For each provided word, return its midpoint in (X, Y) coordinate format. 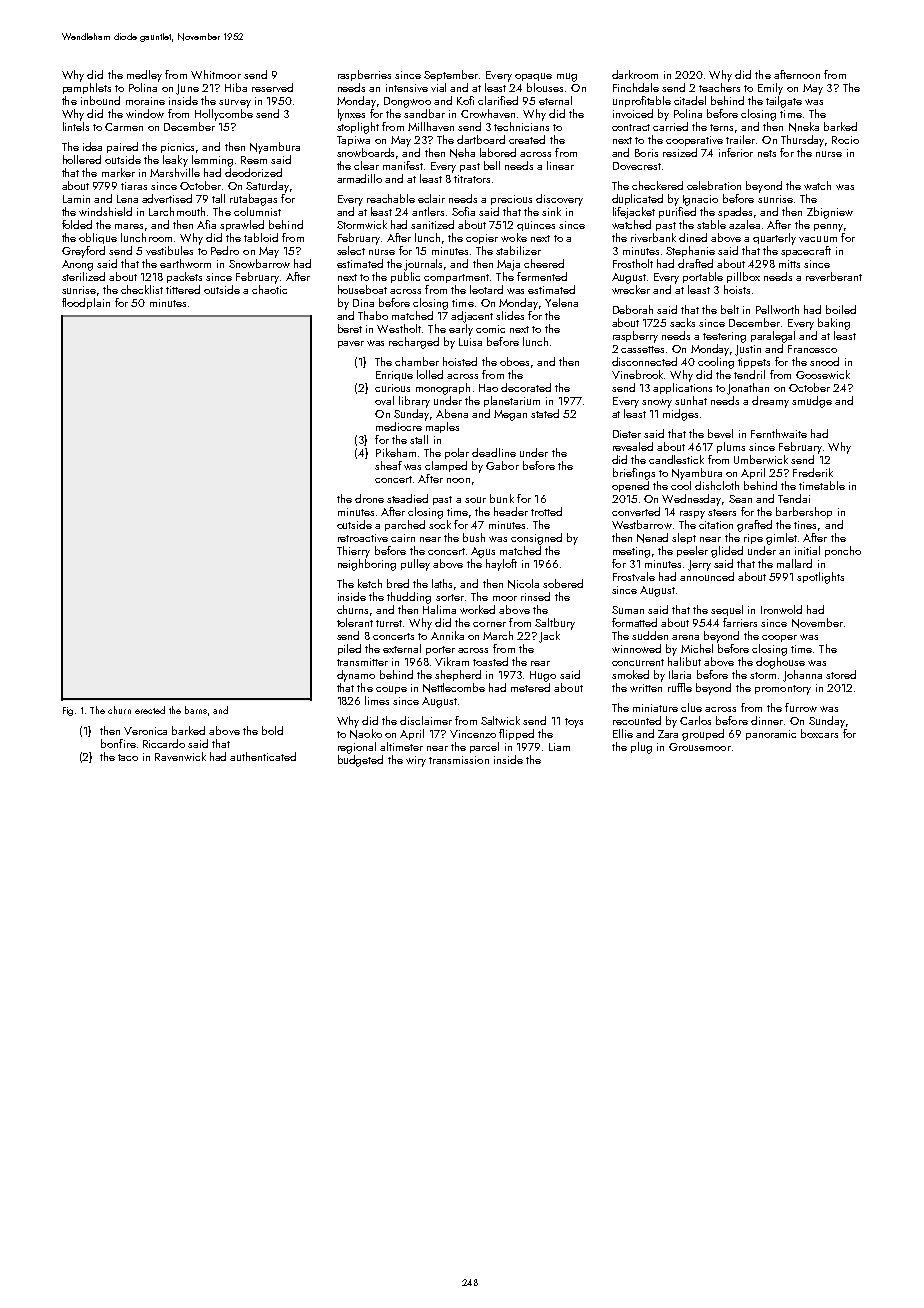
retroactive (363, 538)
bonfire (118, 743)
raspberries (364, 75)
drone (369, 498)
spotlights (820, 578)
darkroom (635, 74)
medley (144, 76)
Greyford (83, 252)
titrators (472, 179)
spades (735, 212)
